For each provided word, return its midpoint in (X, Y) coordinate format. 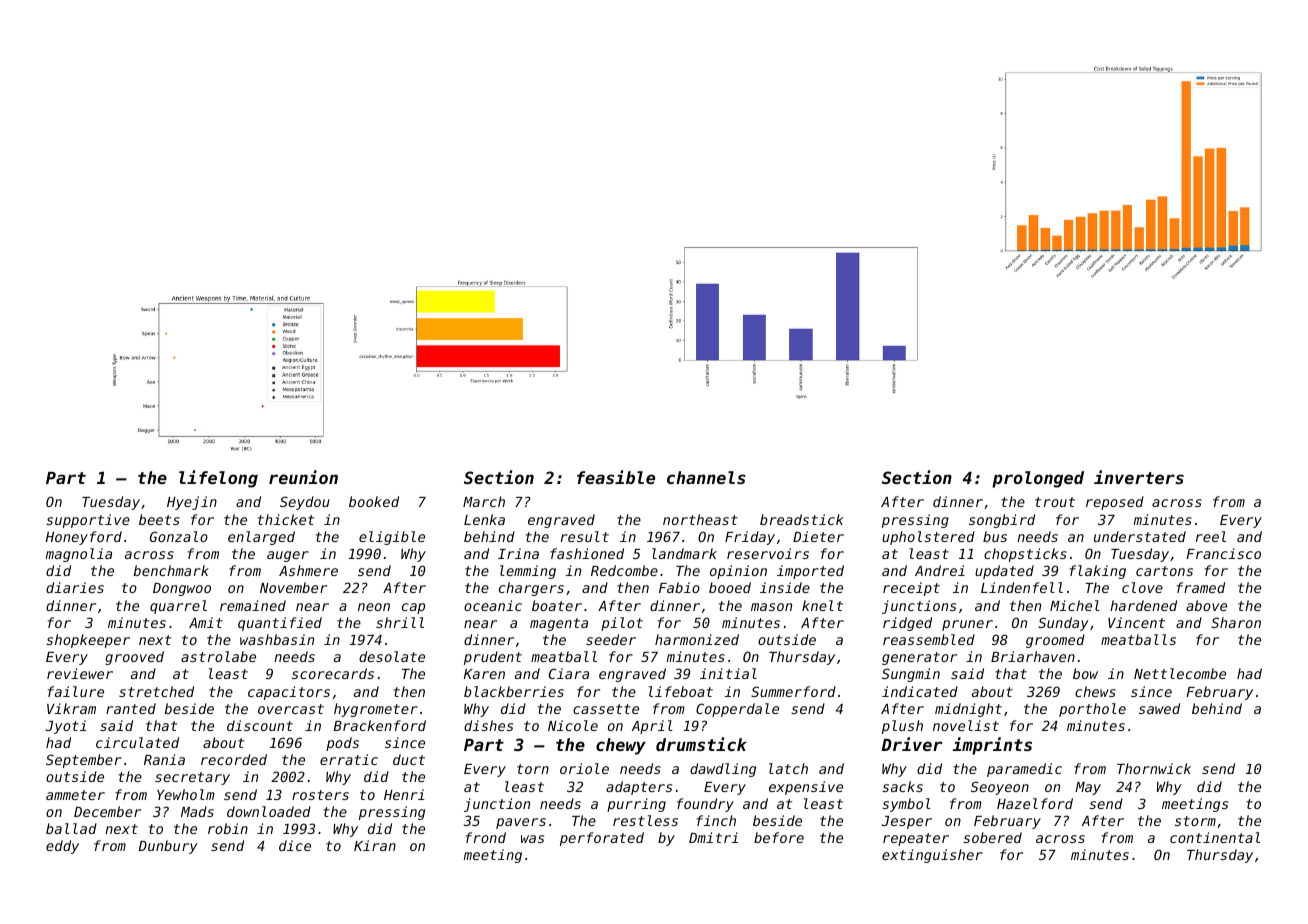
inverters (1139, 477)
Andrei (940, 570)
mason (771, 607)
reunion (303, 477)
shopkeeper (88, 641)
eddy (62, 847)
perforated (602, 839)
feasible (616, 477)
